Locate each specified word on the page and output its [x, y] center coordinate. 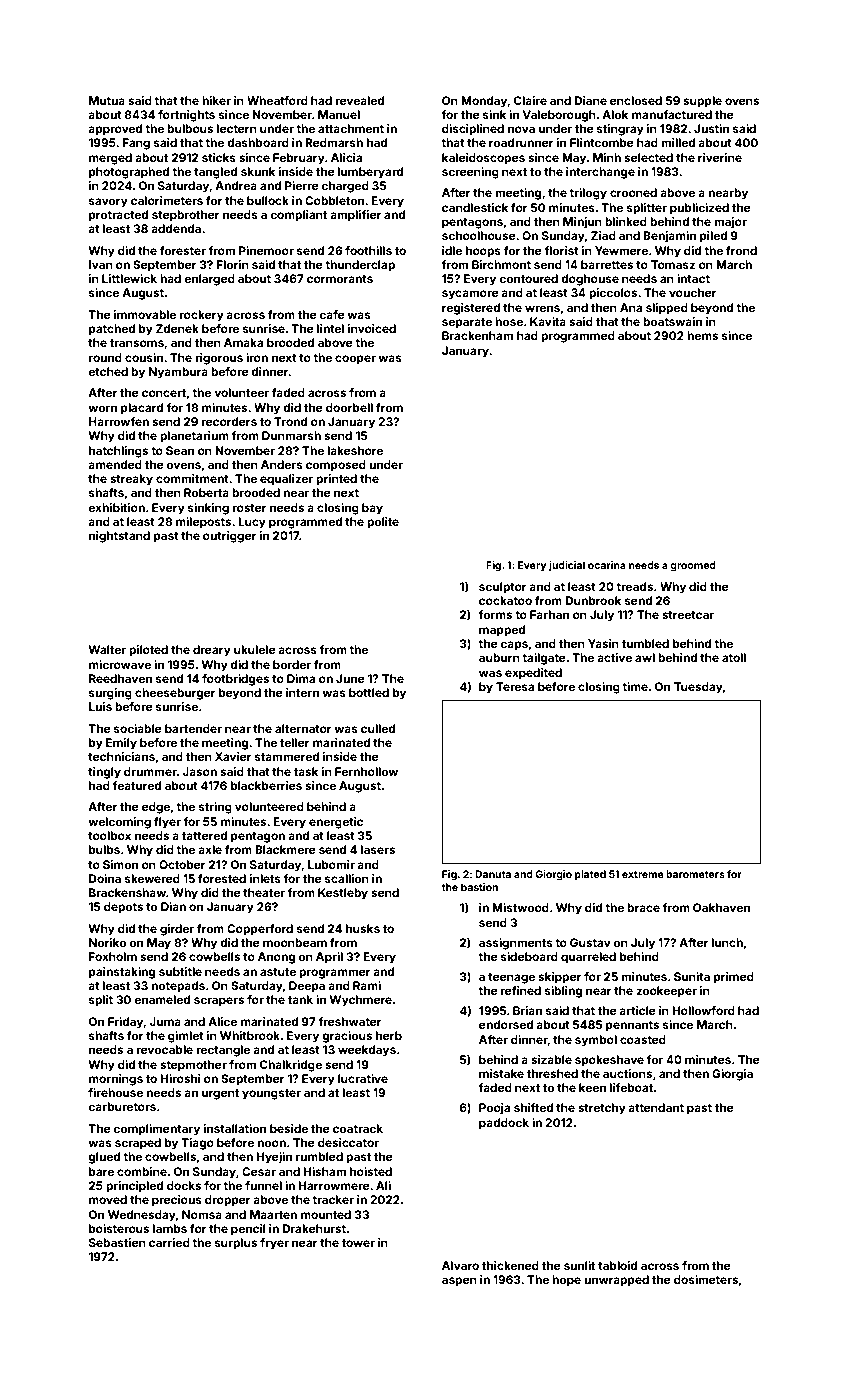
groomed [693, 566]
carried [169, 1242]
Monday [484, 102]
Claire [530, 100]
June [350, 678]
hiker [216, 100]
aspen [459, 1282]
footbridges [235, 680]
